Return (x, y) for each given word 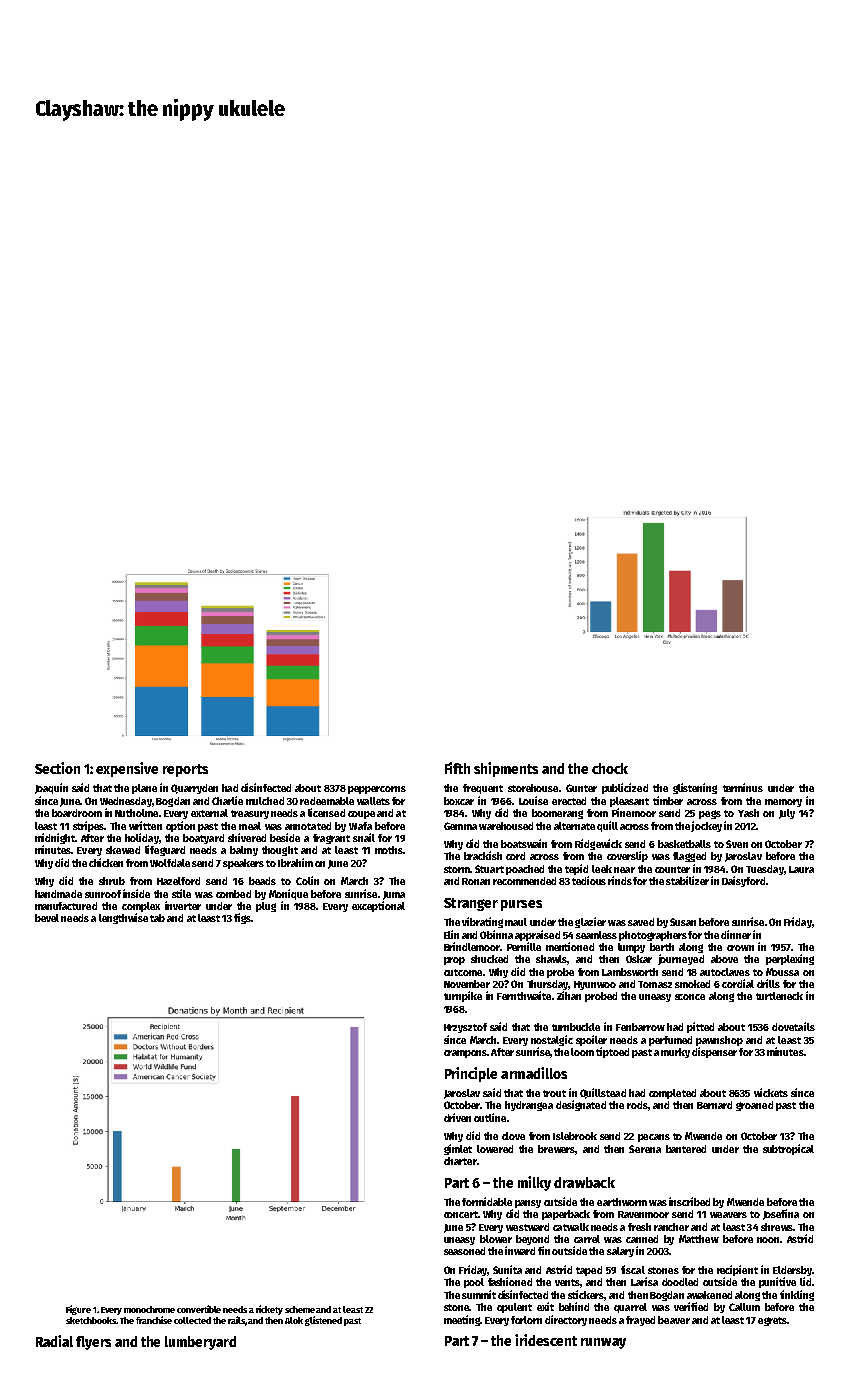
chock (610, 768)
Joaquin (51, 788)
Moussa (782, 972)
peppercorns (377, 790)
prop (454, 961)
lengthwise (123, 918)
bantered (686, 1149)
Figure (78, 1310)
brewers (557, 1150)
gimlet (458, 1149)
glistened (323, 1321)
